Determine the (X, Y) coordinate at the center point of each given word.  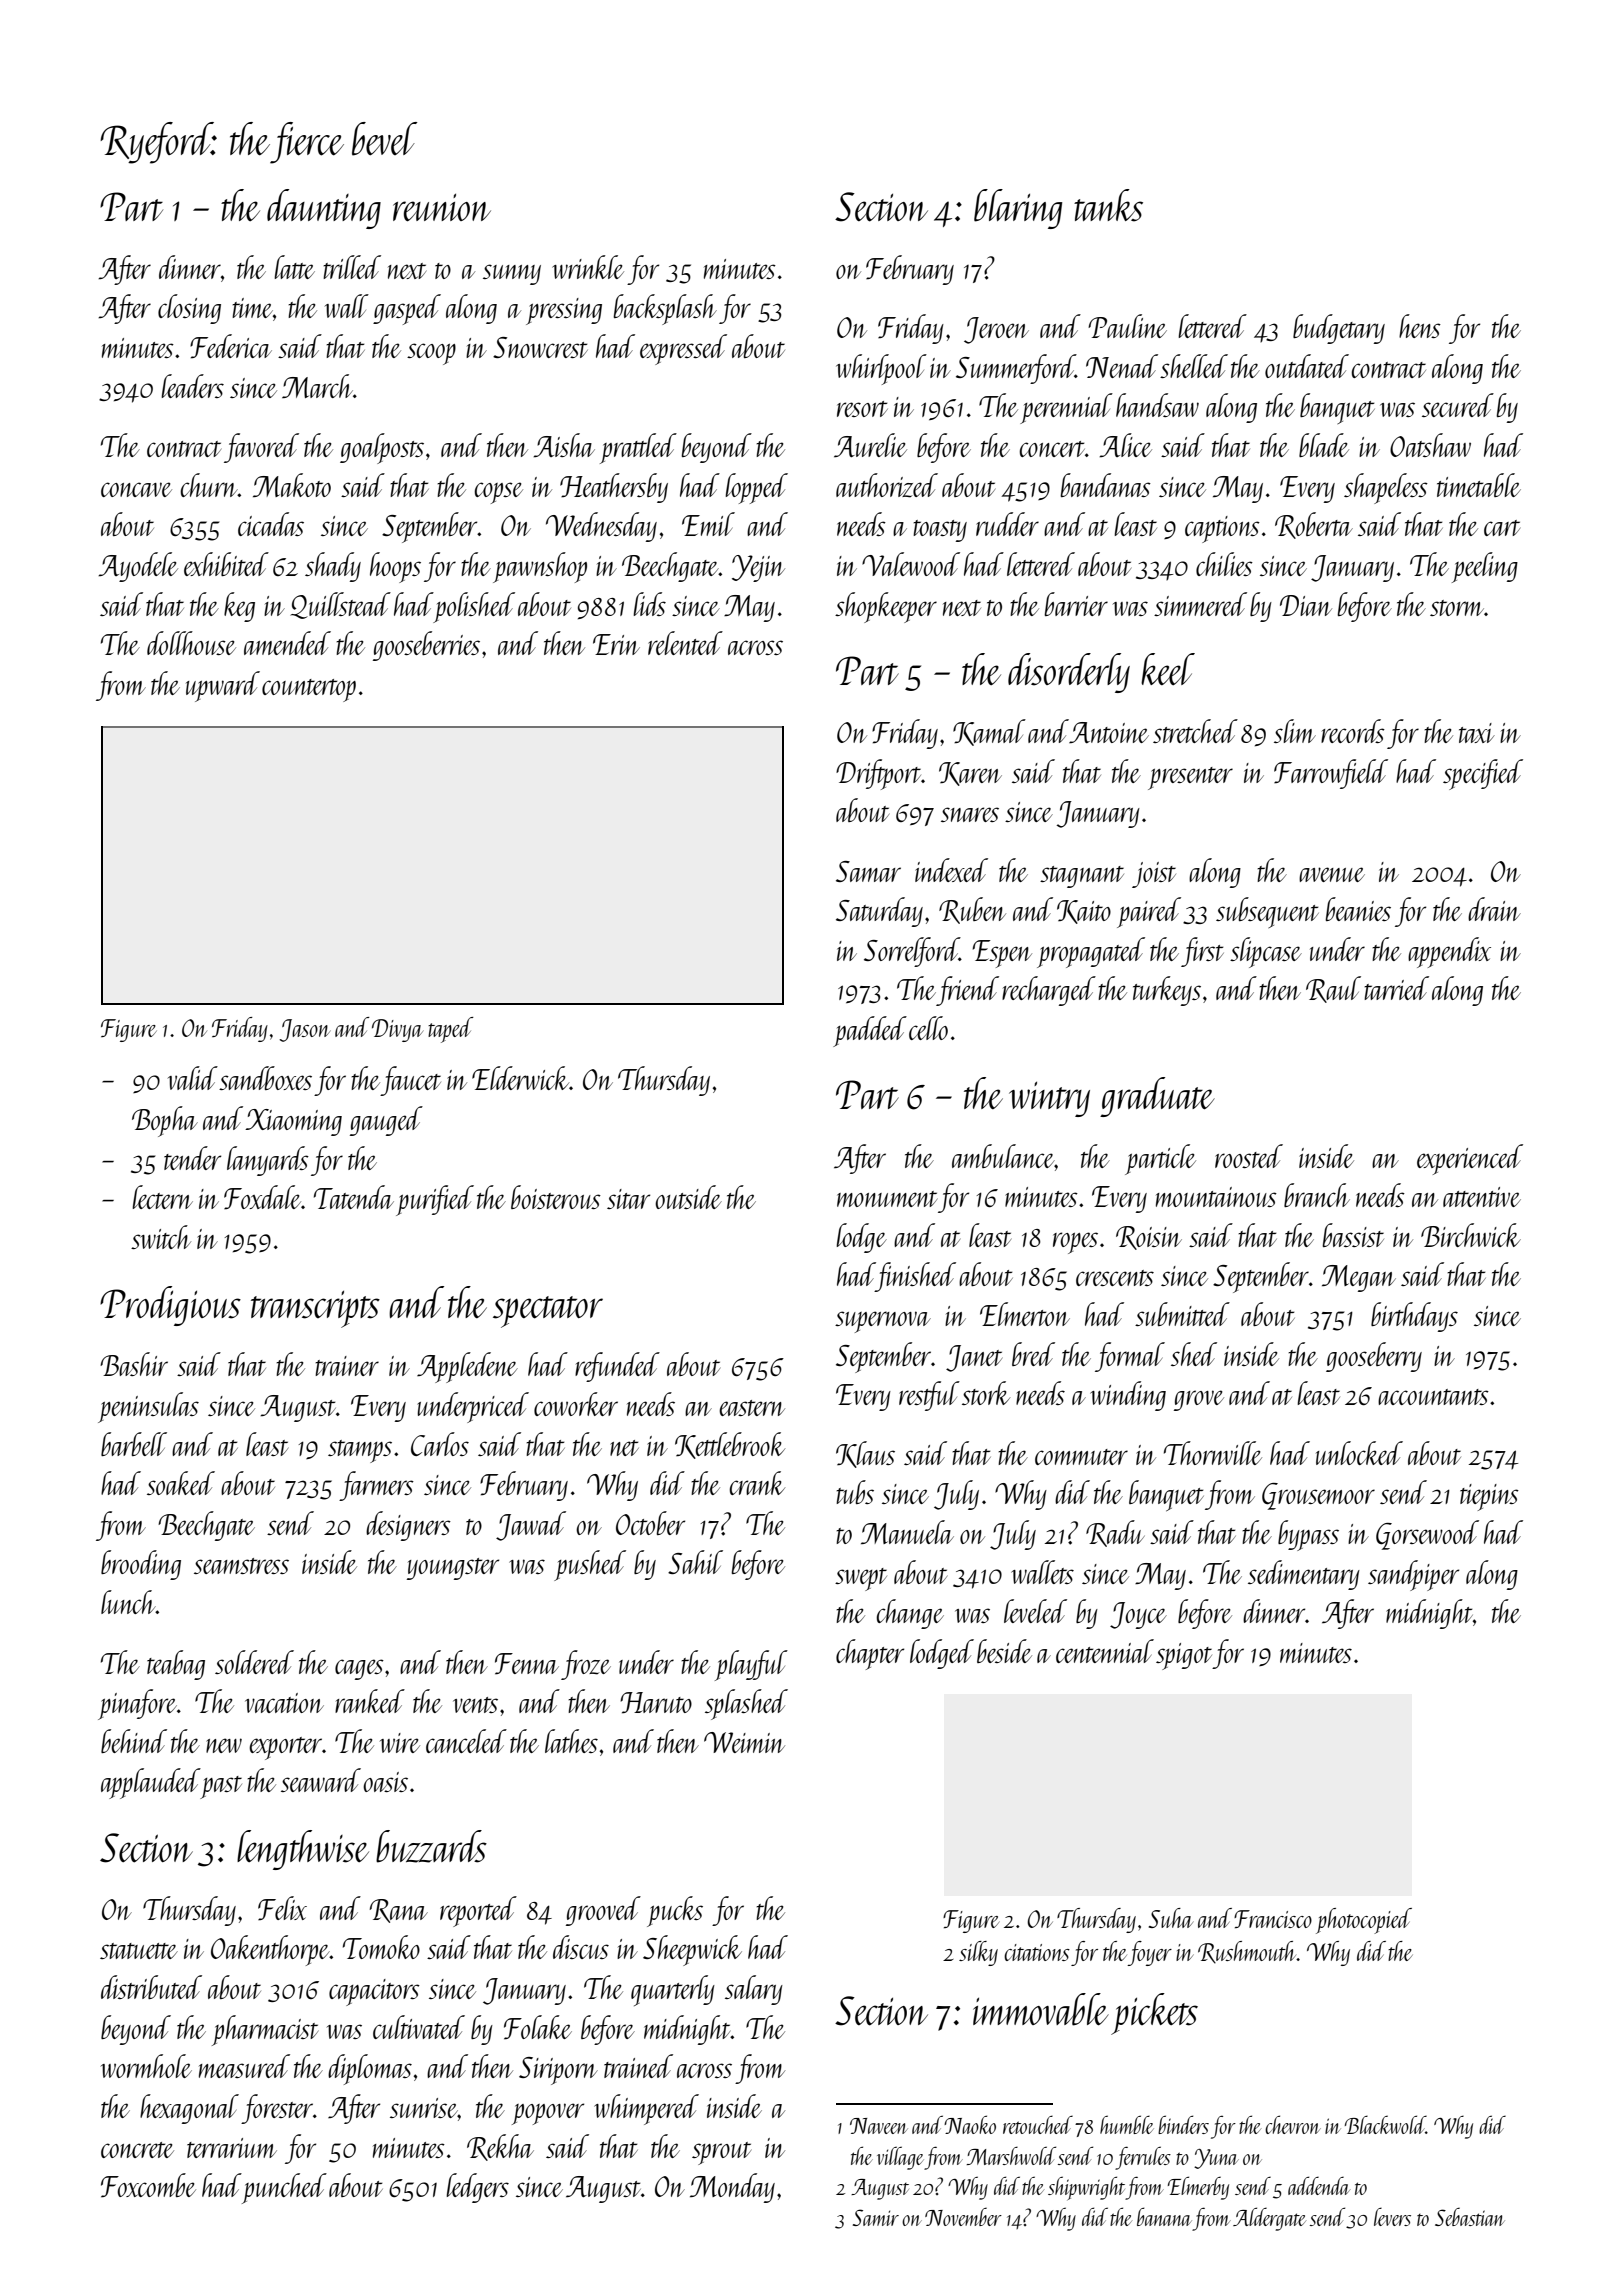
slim (1295, 731)
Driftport (878, 774)
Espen (1002, 954)
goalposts (382, 448)
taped (451, 1030)
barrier (1076, 604)
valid (193, 1078)
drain (1494, 909)
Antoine (1109, 732)
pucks (675, 1911)
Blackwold (1385, 2124)
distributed (151, 1987)
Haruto (656, 1703)
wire (400, 1743)
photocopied (1364, 1921)
